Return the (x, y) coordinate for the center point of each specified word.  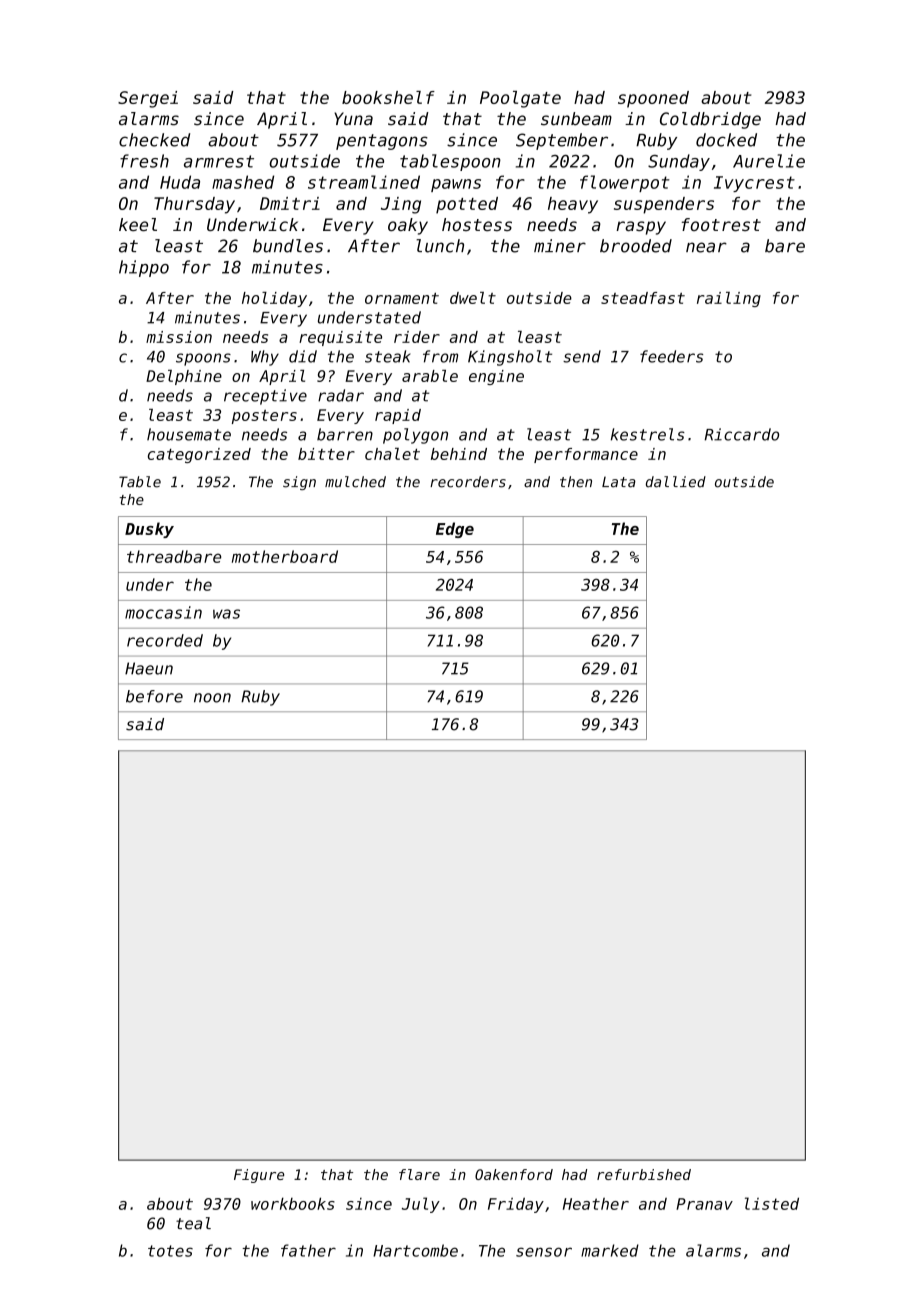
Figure (259, 1176)
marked (610, 1250)
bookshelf (388, 97)
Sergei (148, 99)
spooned (653, 99)
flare (419, 1174)
